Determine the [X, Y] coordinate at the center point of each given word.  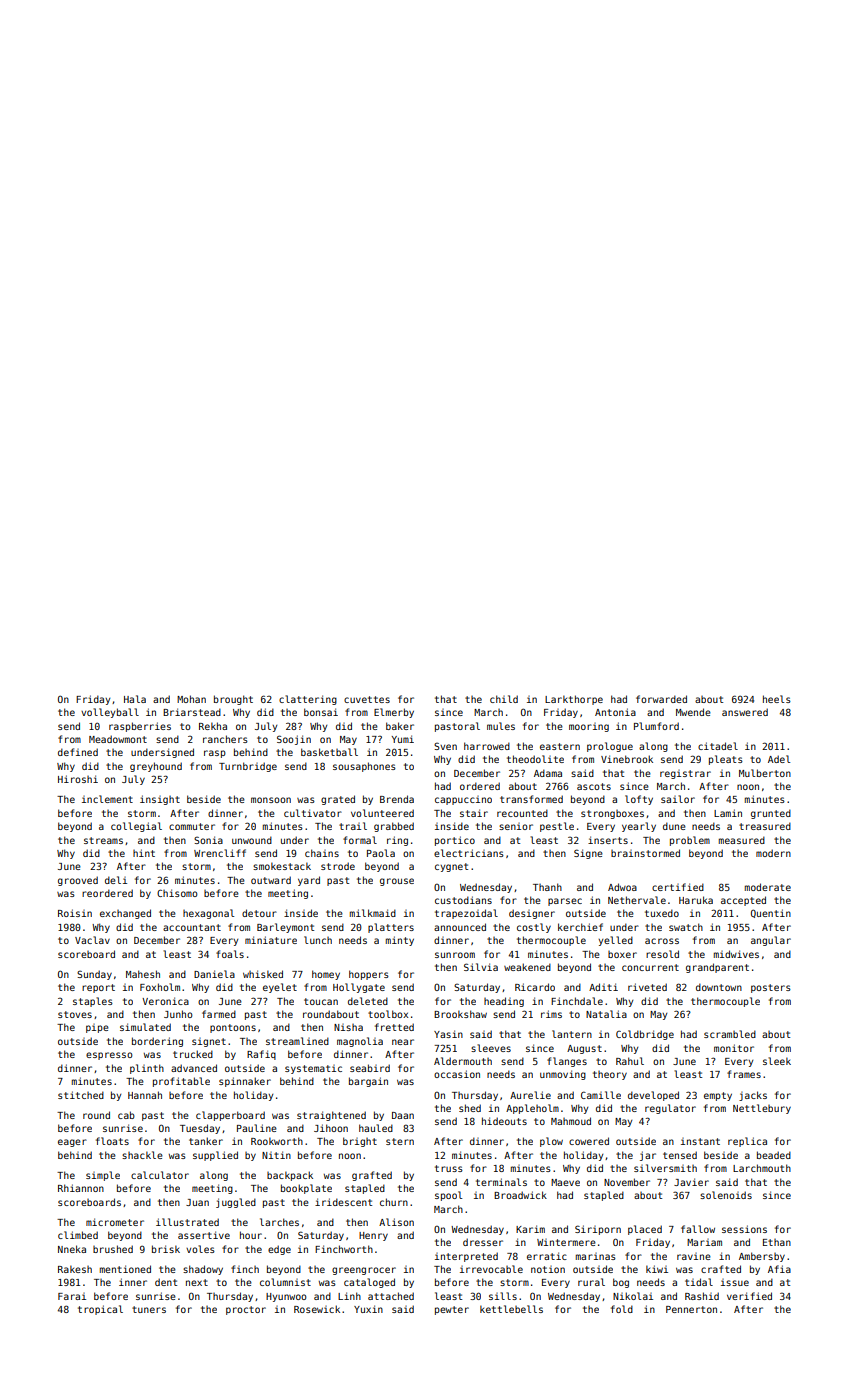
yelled [615, 941]
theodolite [535, 759]
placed [645, 1230]
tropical [100, 1310]
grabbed [394, 827]
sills [503, 1296]
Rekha [213, 726]
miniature [271, 940]
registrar [685, 774]
